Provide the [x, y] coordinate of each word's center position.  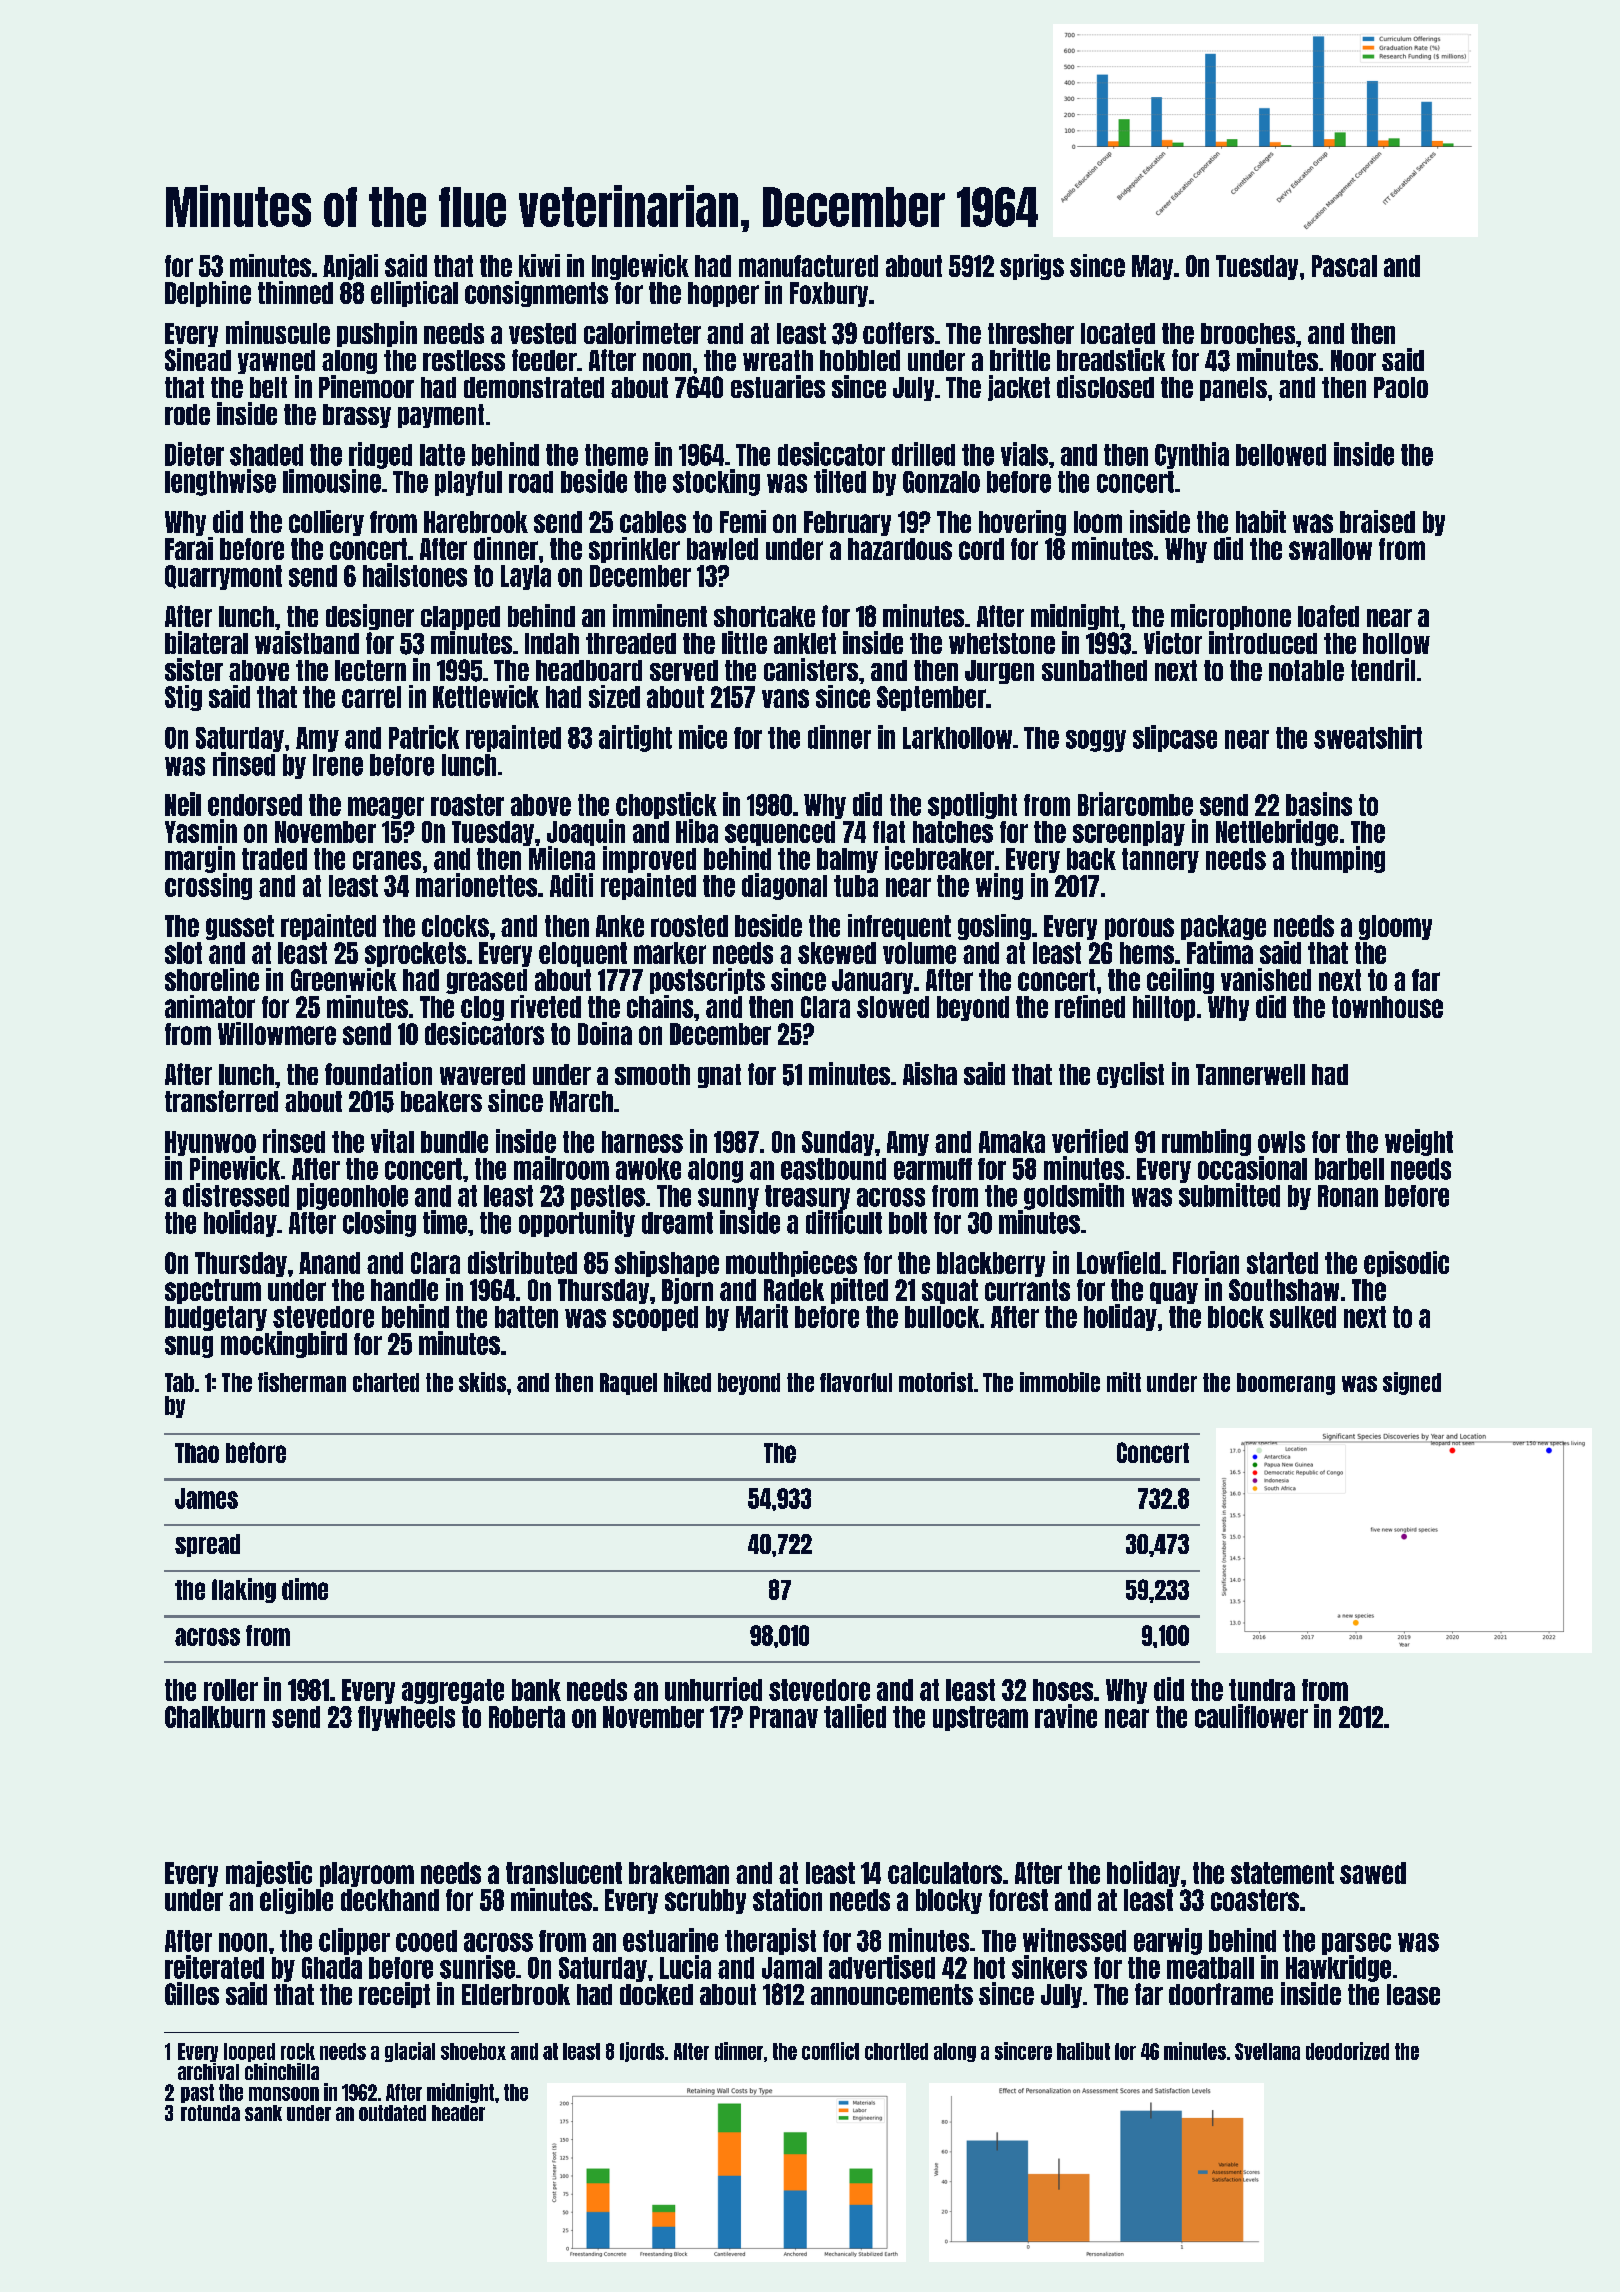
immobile [1060, 1382]
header [458, 2113]
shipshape [667, 1264]
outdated [392, 2113]
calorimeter [642, 332]
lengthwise [220, 482]
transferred [221, 1101]
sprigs [1032, 267]
